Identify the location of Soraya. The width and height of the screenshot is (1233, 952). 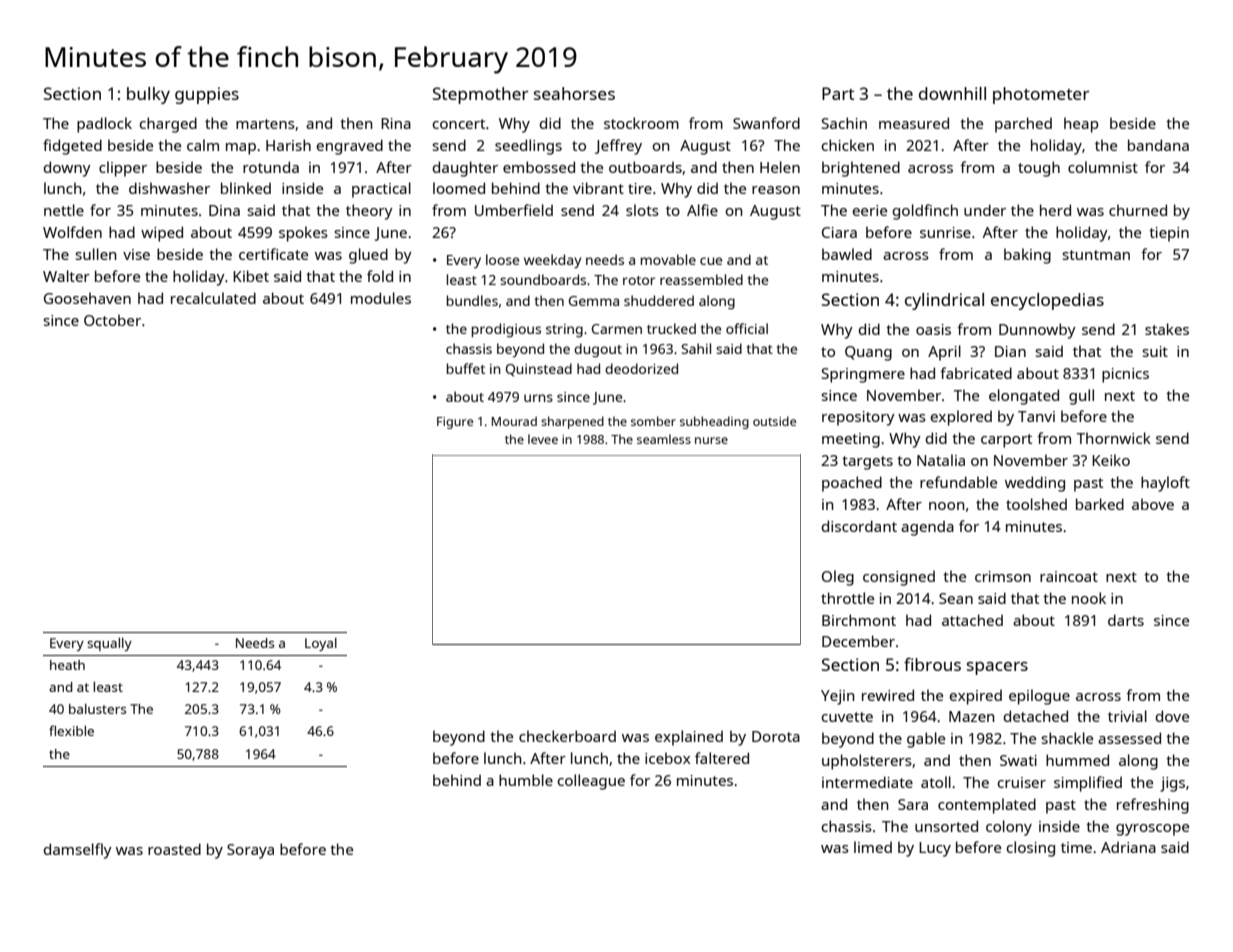
(250, 851).
